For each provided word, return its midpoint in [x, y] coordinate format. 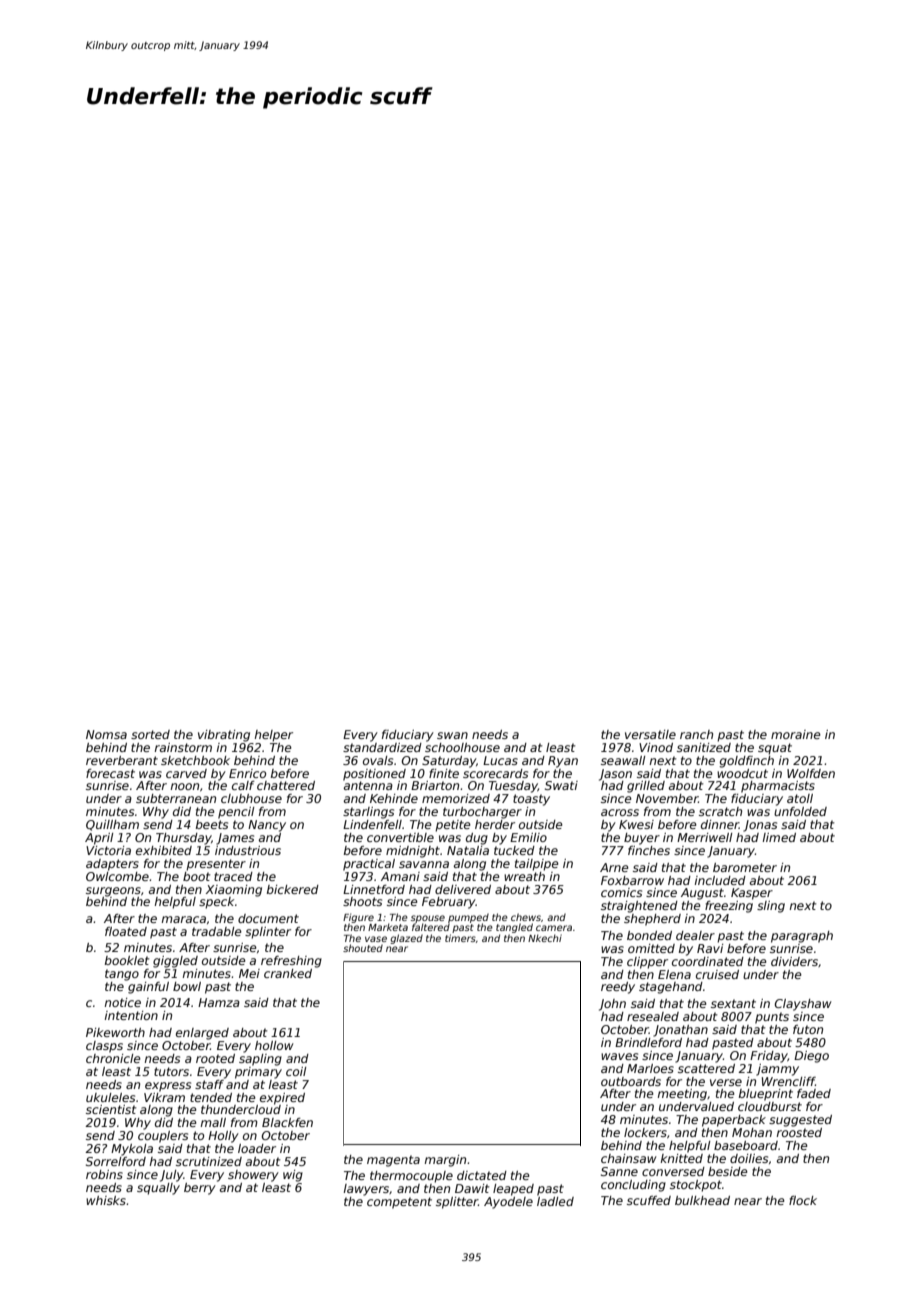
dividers [794, 961]
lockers [645, 1132]
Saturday [449, 762]
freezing [729, 907]
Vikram [164, 1097]
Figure [358, 918]
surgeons [113, 892]
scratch [720, 811]
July [171, 1176]
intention [131, 1015]
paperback [734, 1121]
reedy [618, 988]
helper [274, 736]
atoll [800, 798]
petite [453, 826]
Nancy [267, 826]
